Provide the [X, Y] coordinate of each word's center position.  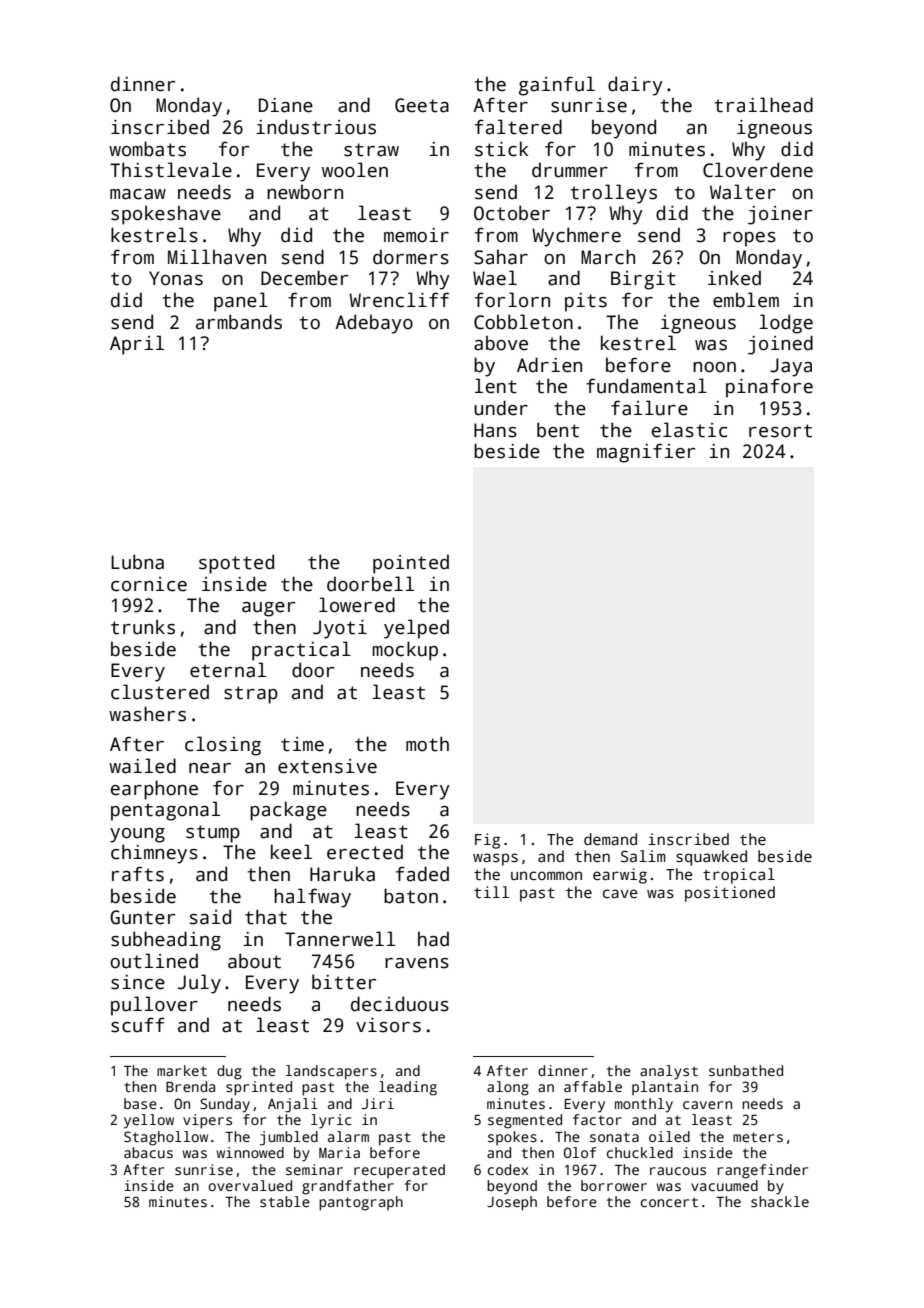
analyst [669, 1072]
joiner [780, 215]
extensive [327, 766]
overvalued [250, 1185]
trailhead [763, 105]
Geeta [422, 105]
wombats [147, 149]
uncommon [546, 875]
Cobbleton [523, 322]
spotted [236, 564]
